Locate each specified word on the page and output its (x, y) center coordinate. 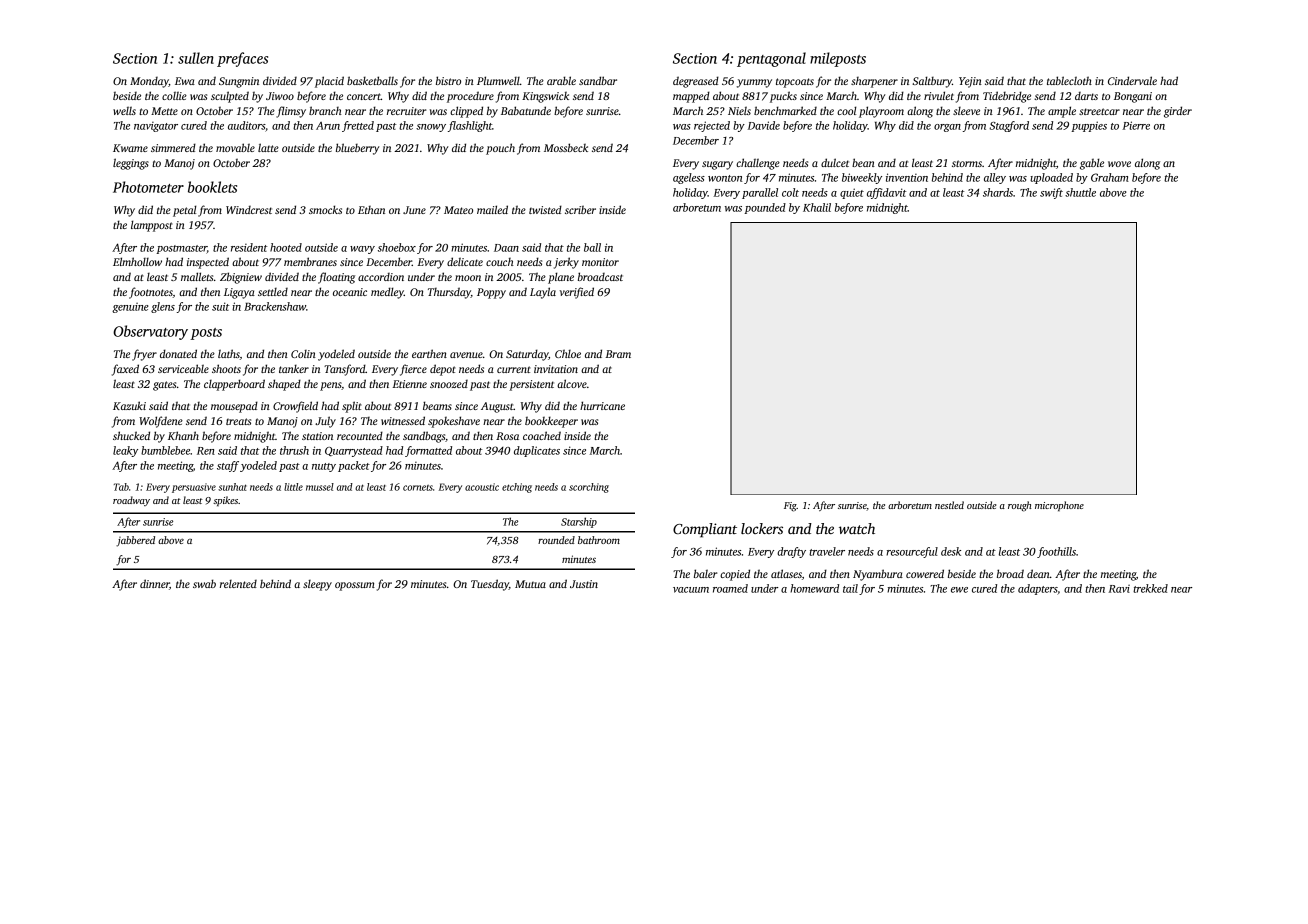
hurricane (602, 405)
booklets (212, 187)
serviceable (183, 368)
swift (1051, 193)
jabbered (135, 541)
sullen (196, 58)
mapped (691, 97)
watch (857, 528)
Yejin (970, 82)
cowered (925, 573)
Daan (506, 248)
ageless (689, 178)
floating (336, 278)
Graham (1110, 177)
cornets (418, 488)
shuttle (1080, 192)
